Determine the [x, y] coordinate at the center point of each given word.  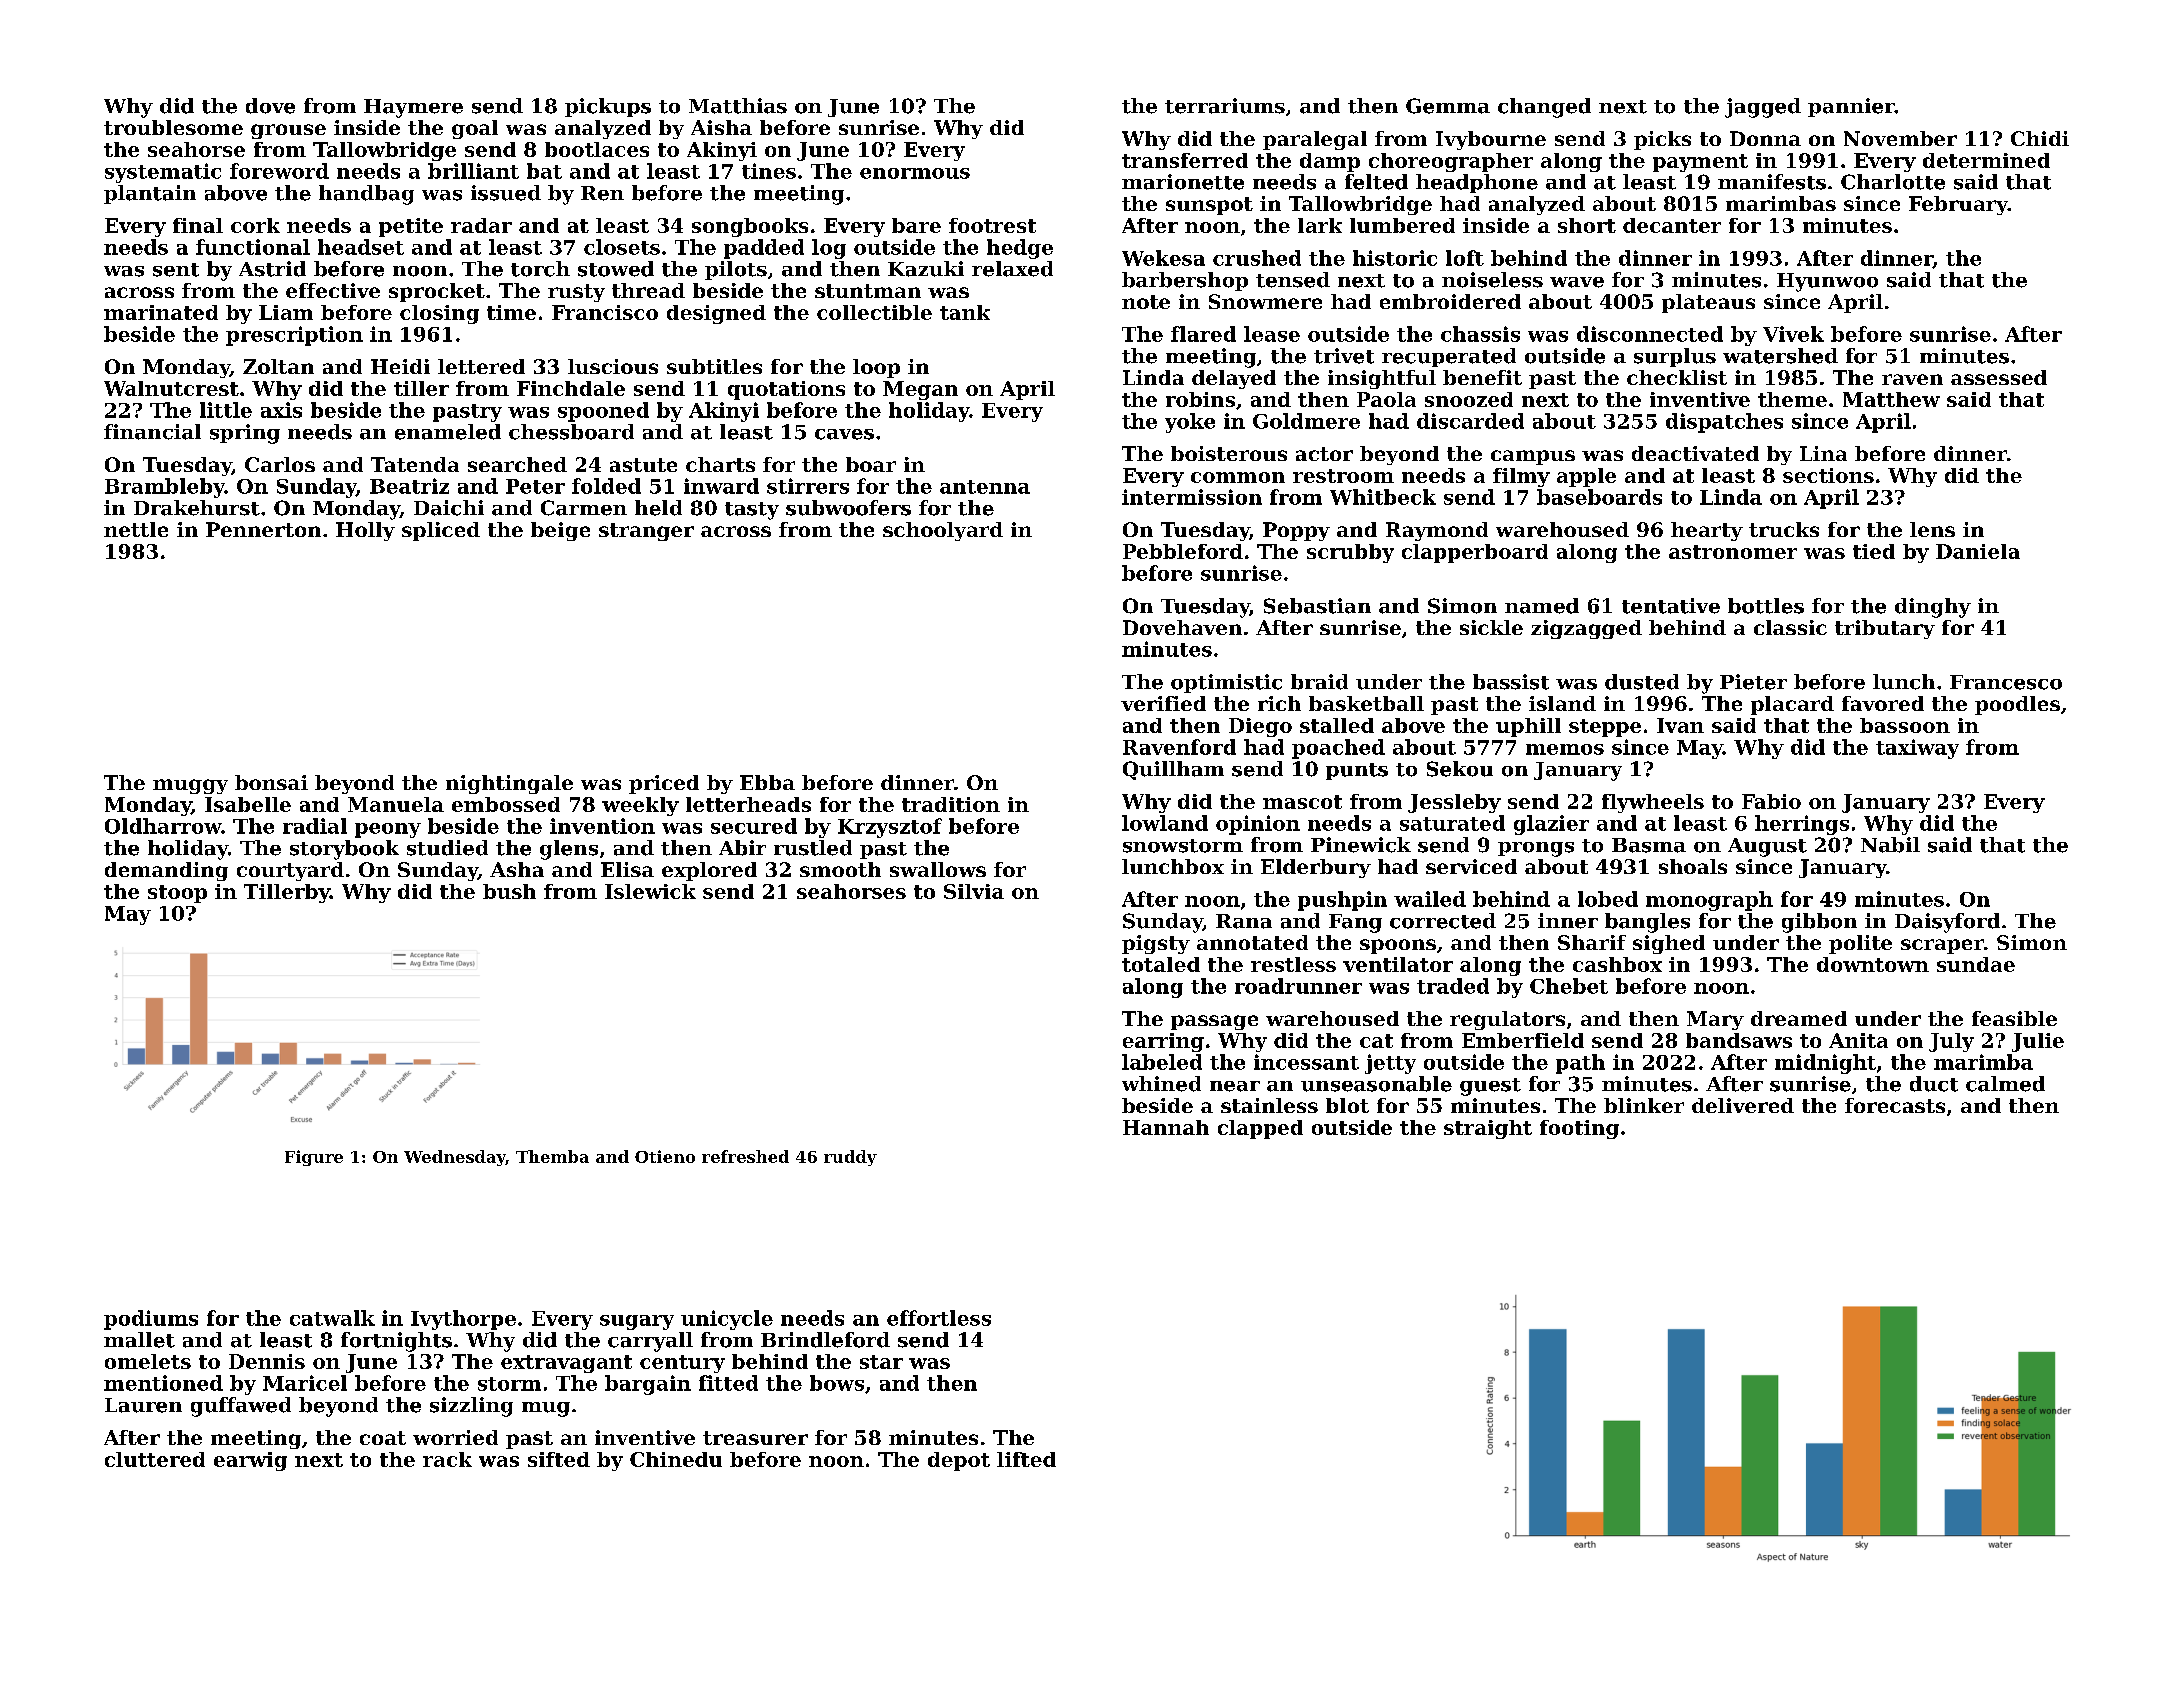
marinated [161, 312]
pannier [1851, 107]
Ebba [767, 782]
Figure [314, 1158]
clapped [1260, 1129]
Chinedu [676, 1459]
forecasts [1895, 1105]
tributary [1885, 629]
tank [965, 312]
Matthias [738, 106]
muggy [190, 786]
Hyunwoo [1827, 282]
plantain [150, 194]
